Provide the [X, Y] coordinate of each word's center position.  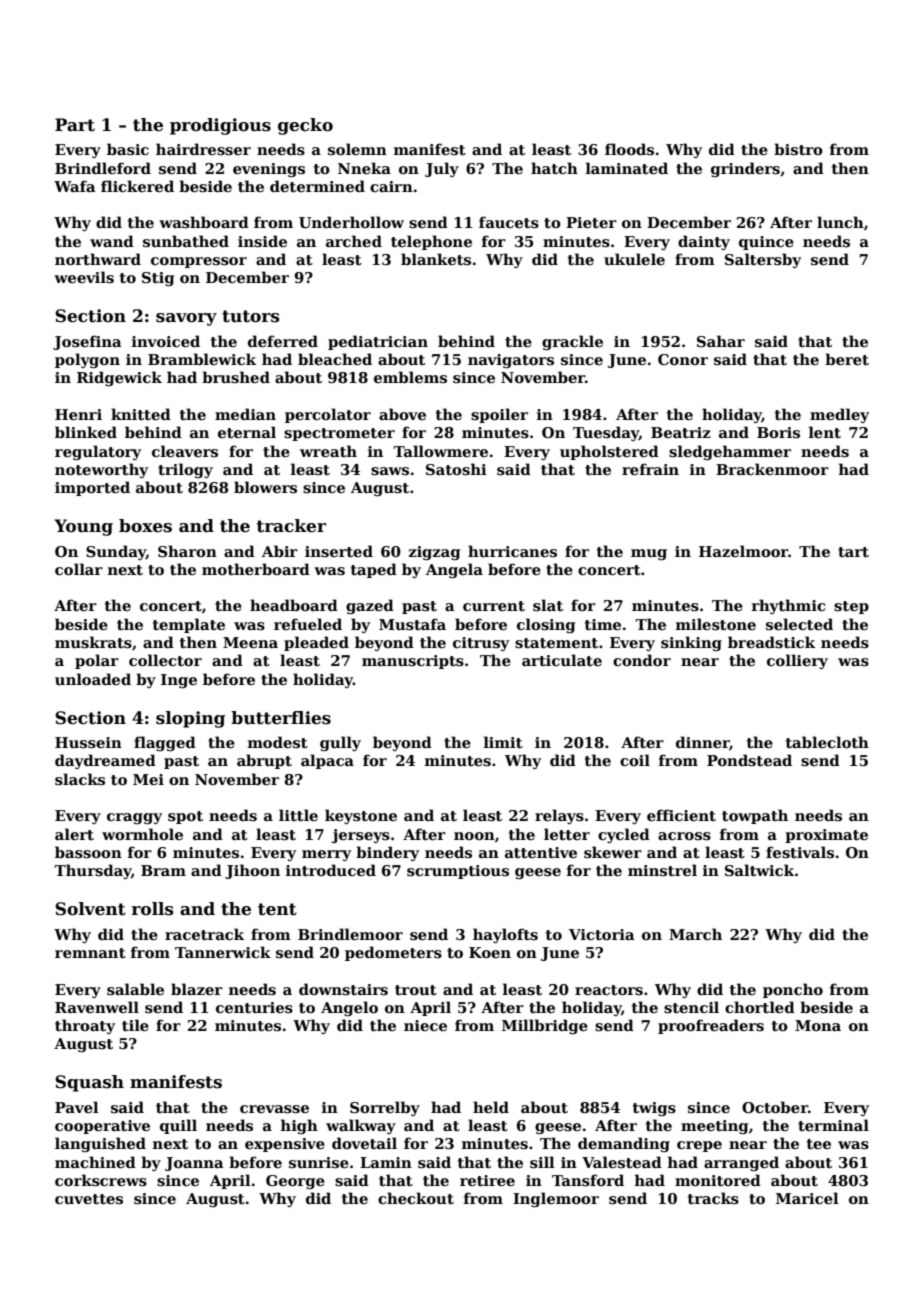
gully [340, 743]
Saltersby [763, 260]
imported [92, 488]
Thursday [92, 871]
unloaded [93, 679]
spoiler [499, 415]
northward [98, 259]
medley [839, 415]
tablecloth [827, 742]
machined [95, 1162]
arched [354, 241]
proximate [826, 836]
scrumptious [458, 872]
